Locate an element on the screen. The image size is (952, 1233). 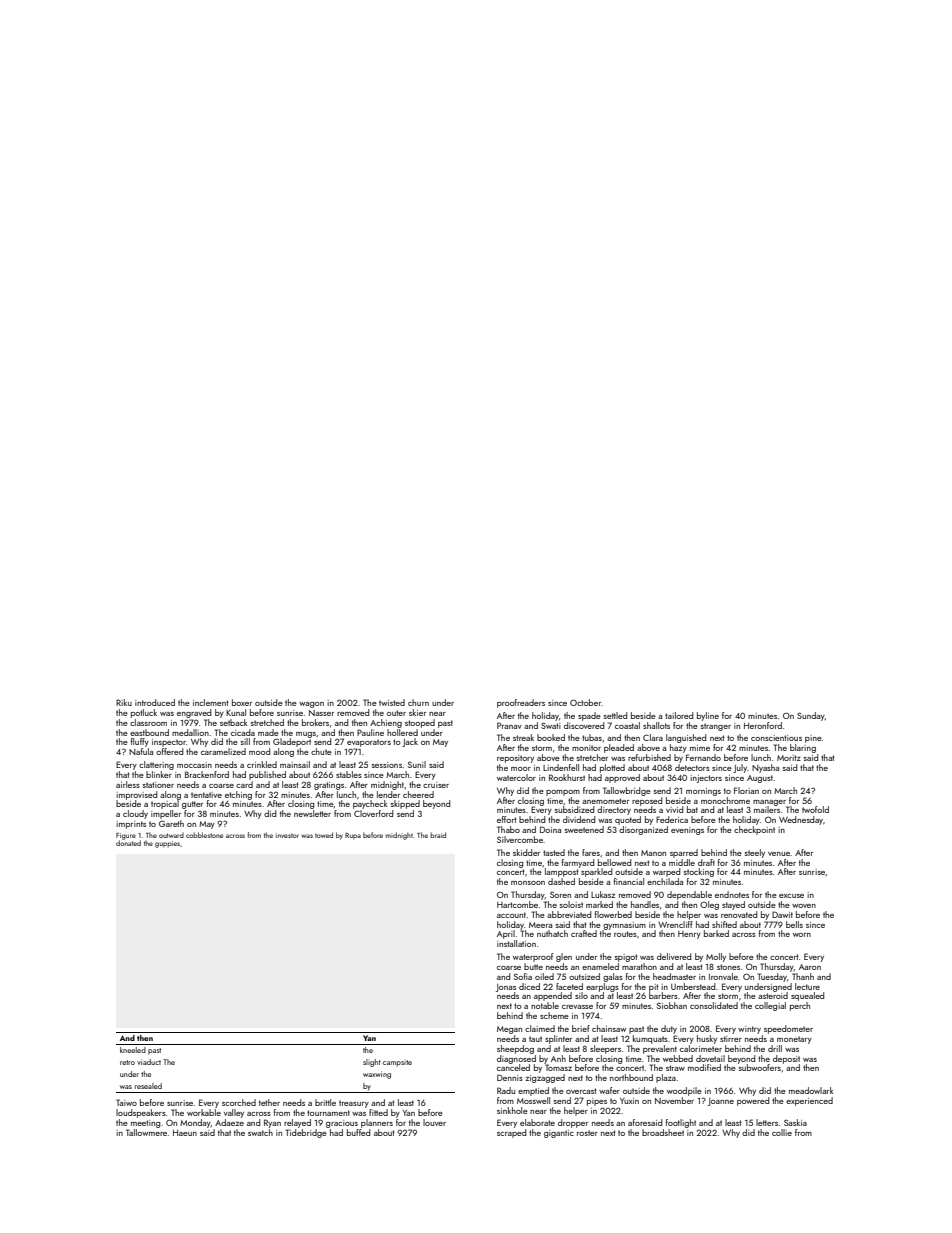
Riku is located at coordinates (124, 702).
